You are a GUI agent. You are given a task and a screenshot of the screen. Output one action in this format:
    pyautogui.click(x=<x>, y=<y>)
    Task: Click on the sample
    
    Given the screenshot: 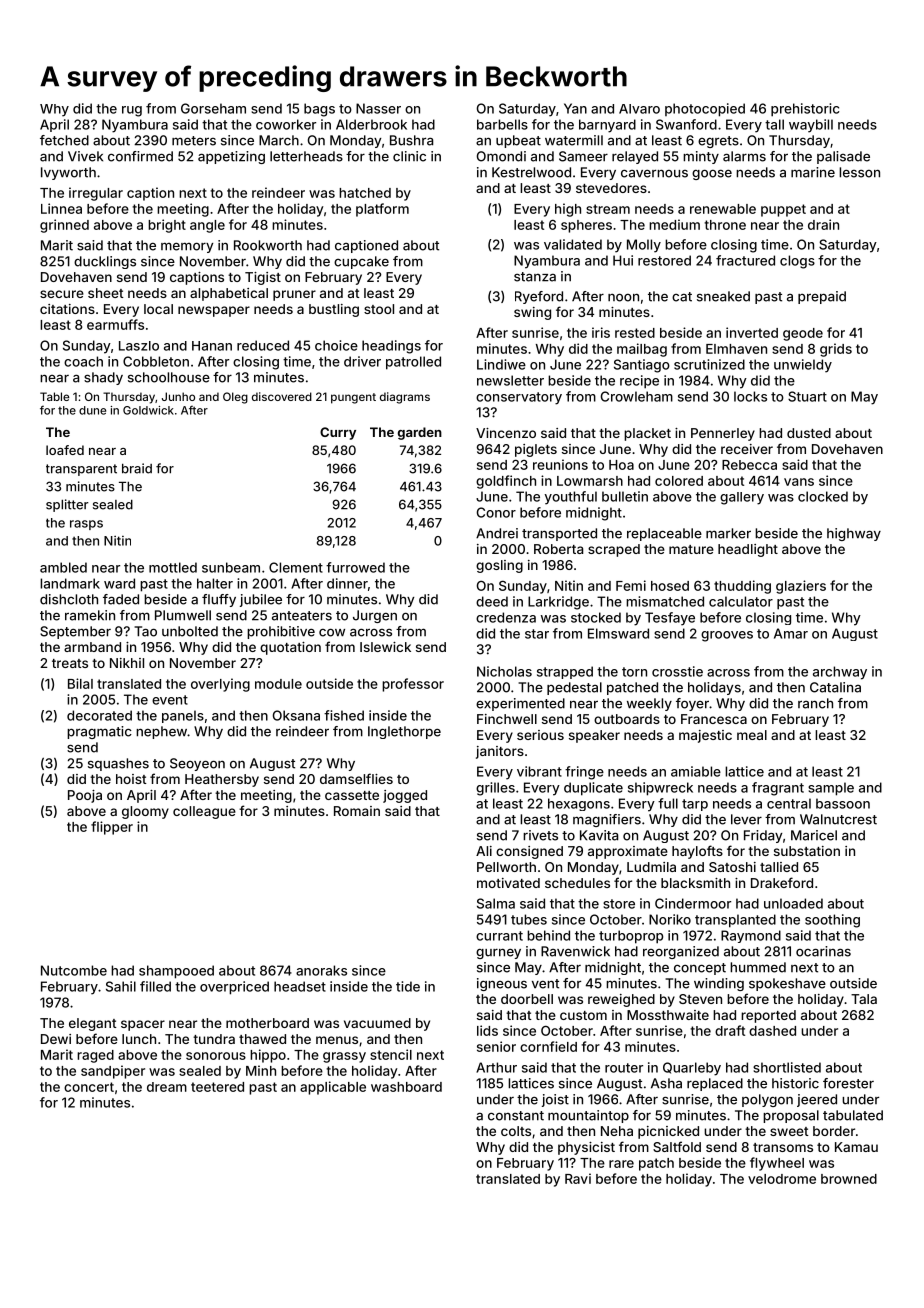 What is the action you would take?
    pyautogui.click(x=831, y=789)
